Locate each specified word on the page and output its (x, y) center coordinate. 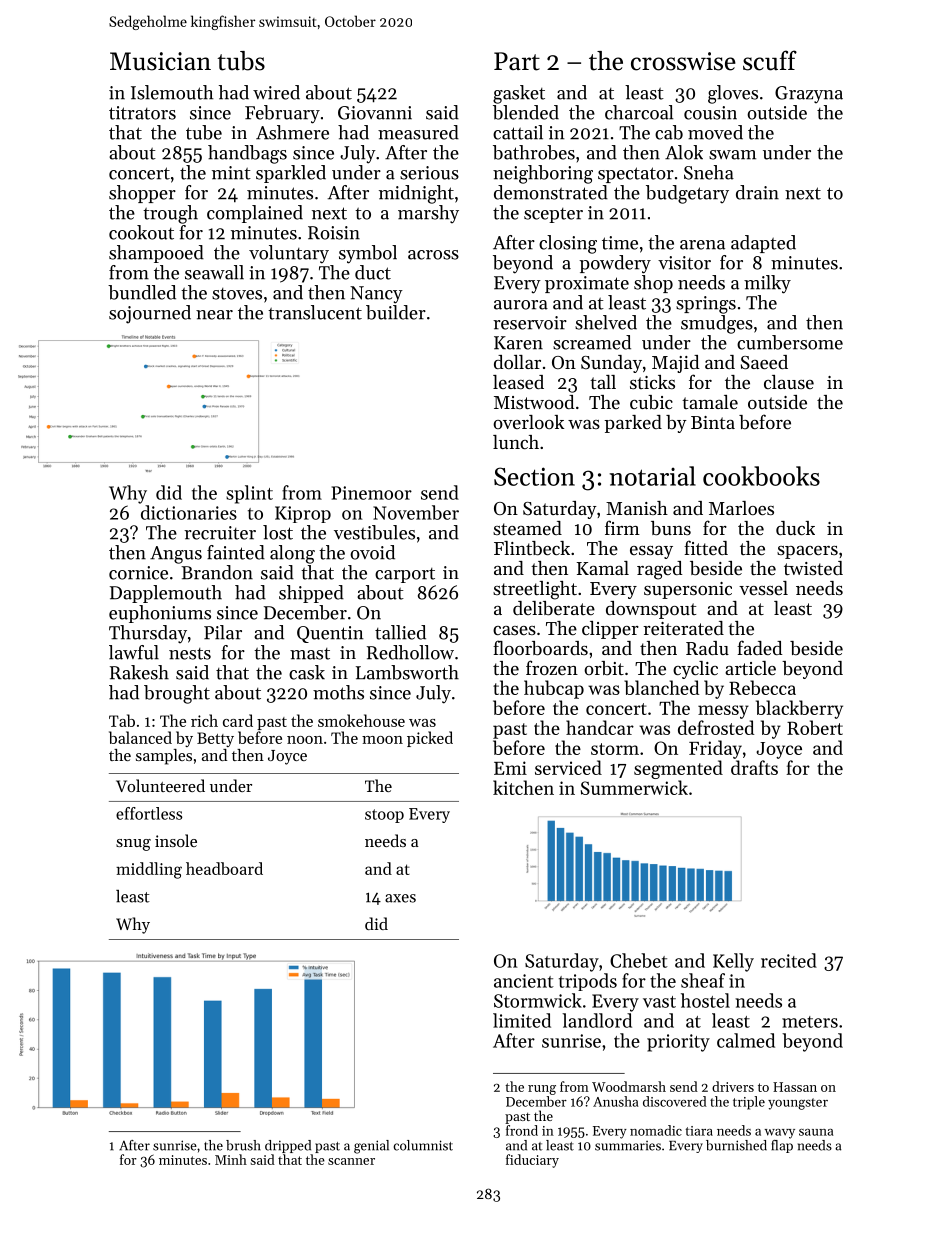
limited (522, 1020)
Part (517, 61)
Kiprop (303, 514)
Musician (160, 61)
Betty (215, 739)
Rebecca (762, 687)
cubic (651, 402)
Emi (510, 768)
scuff (770, 60)
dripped (288, 1146)
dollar (517, 362)
